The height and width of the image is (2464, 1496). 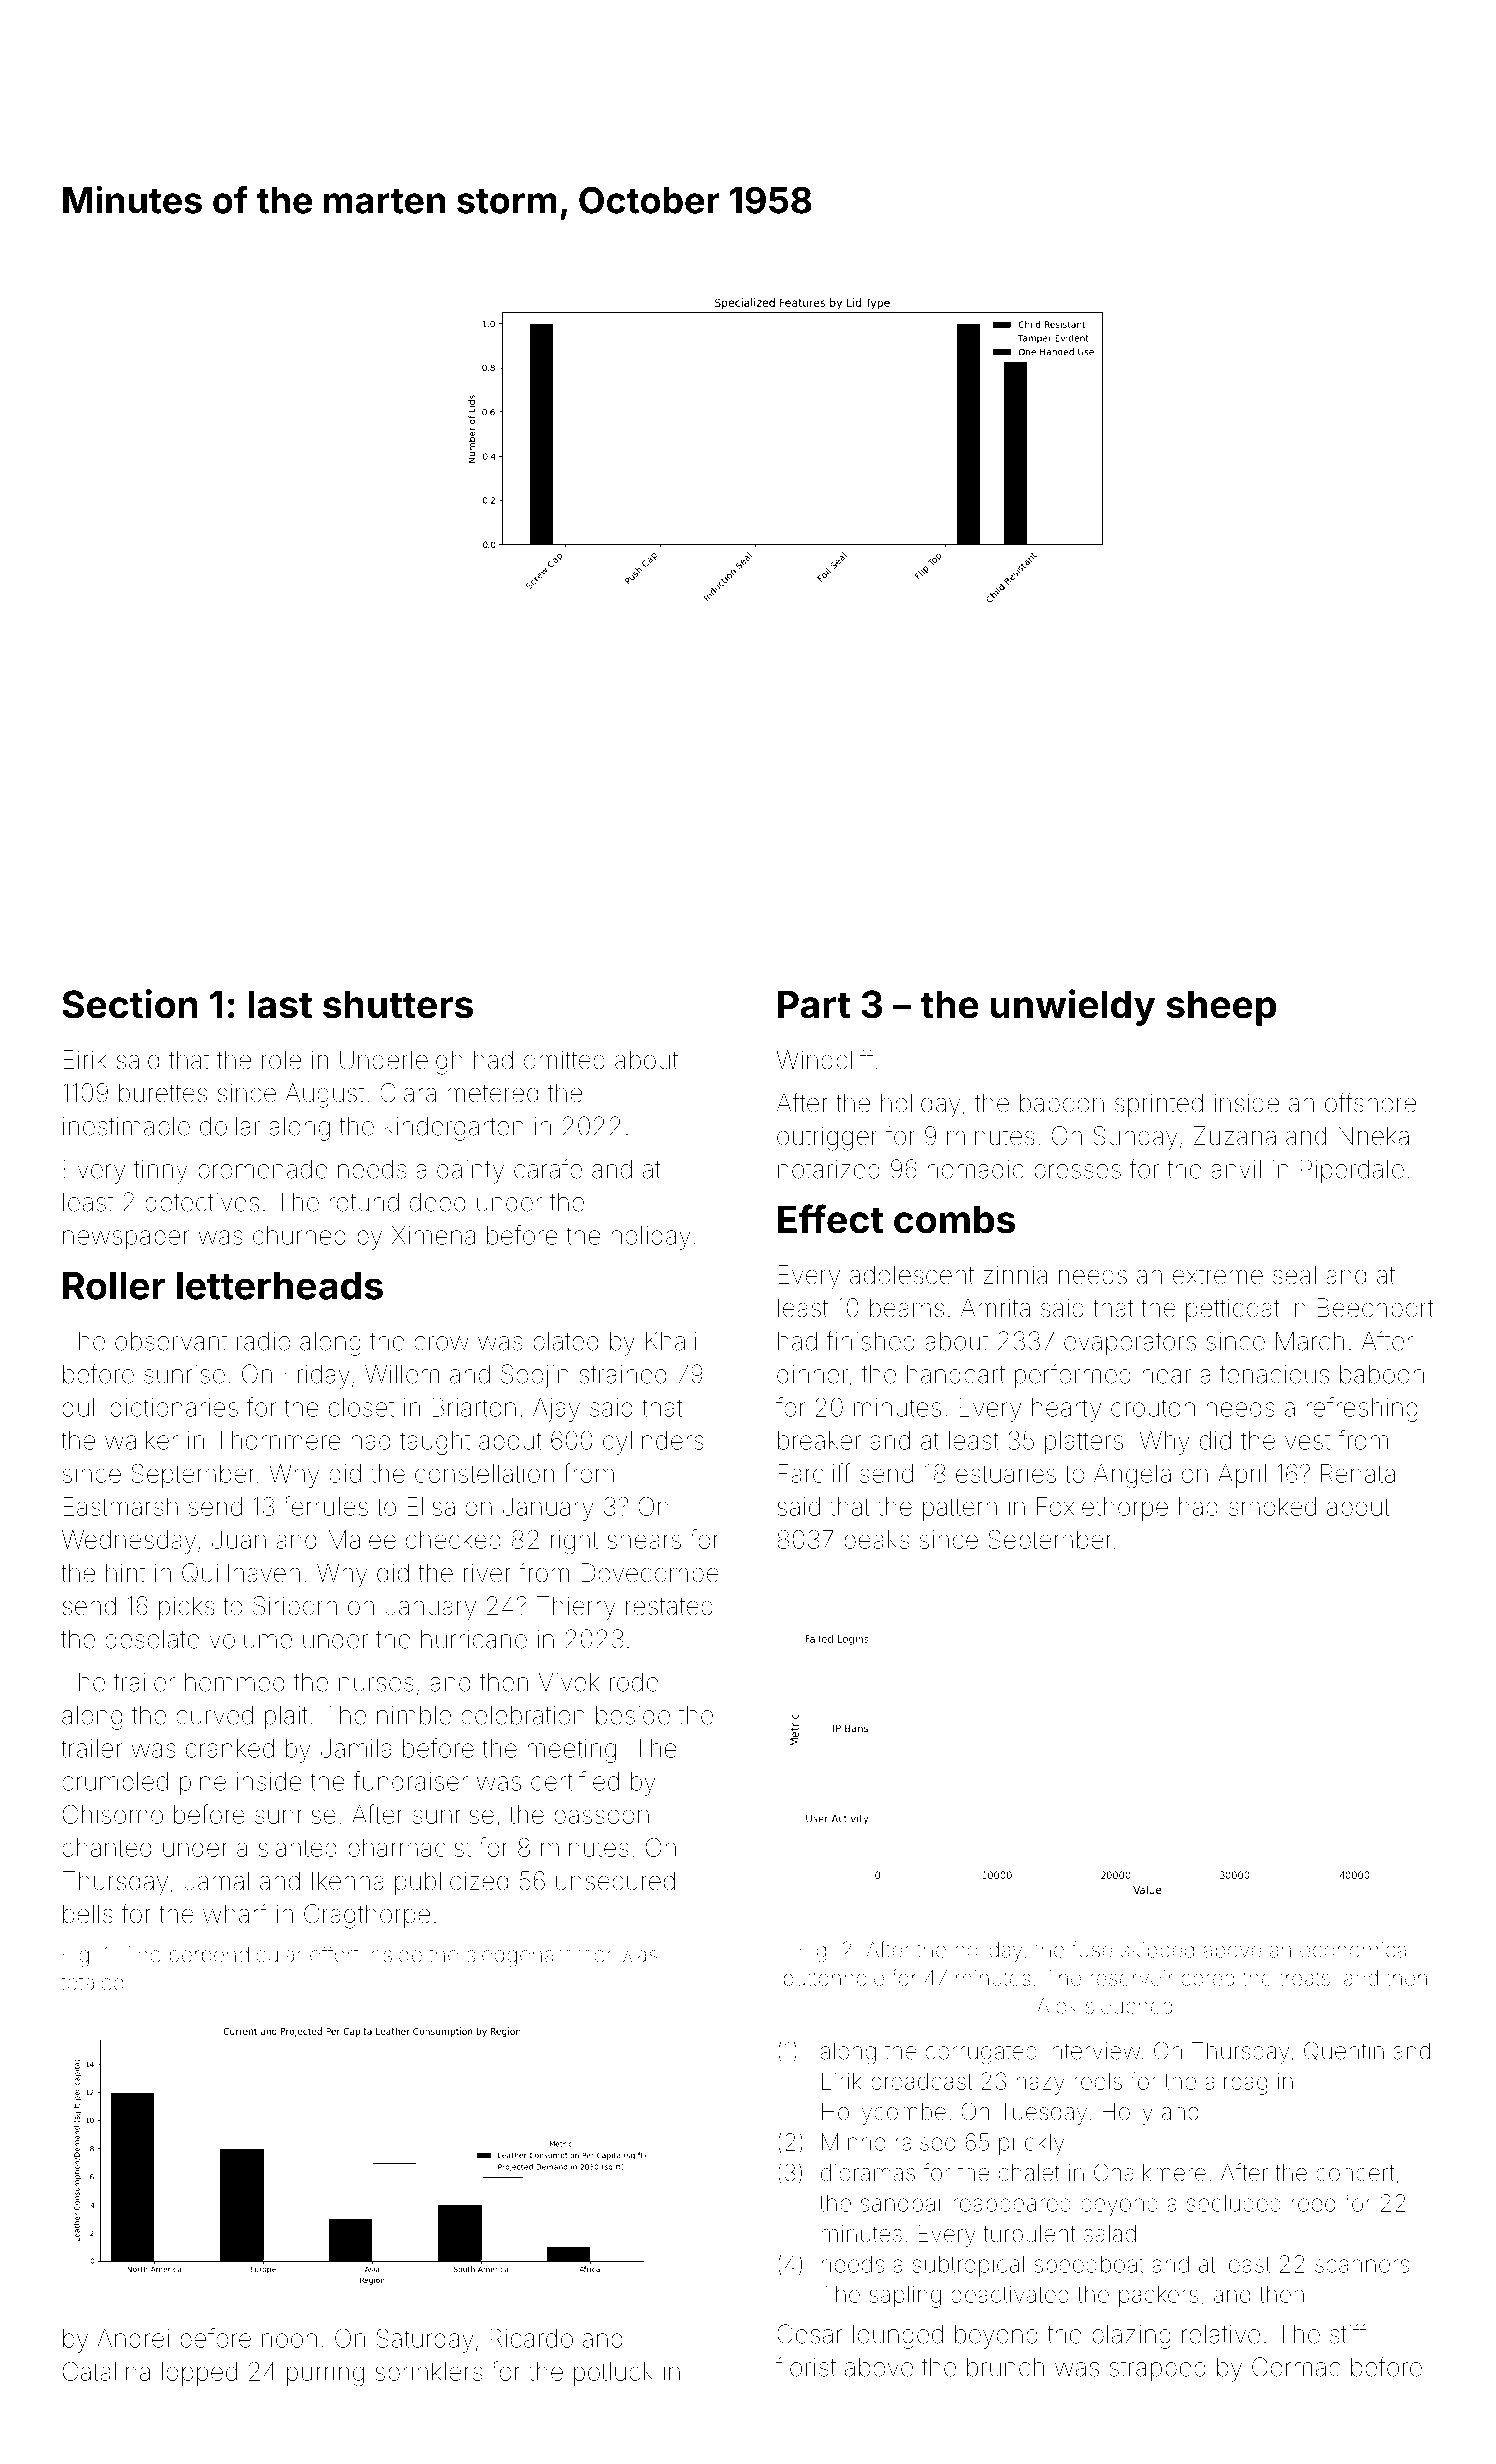 I want to click on buttonhole, so click(x=834, y=1978).
